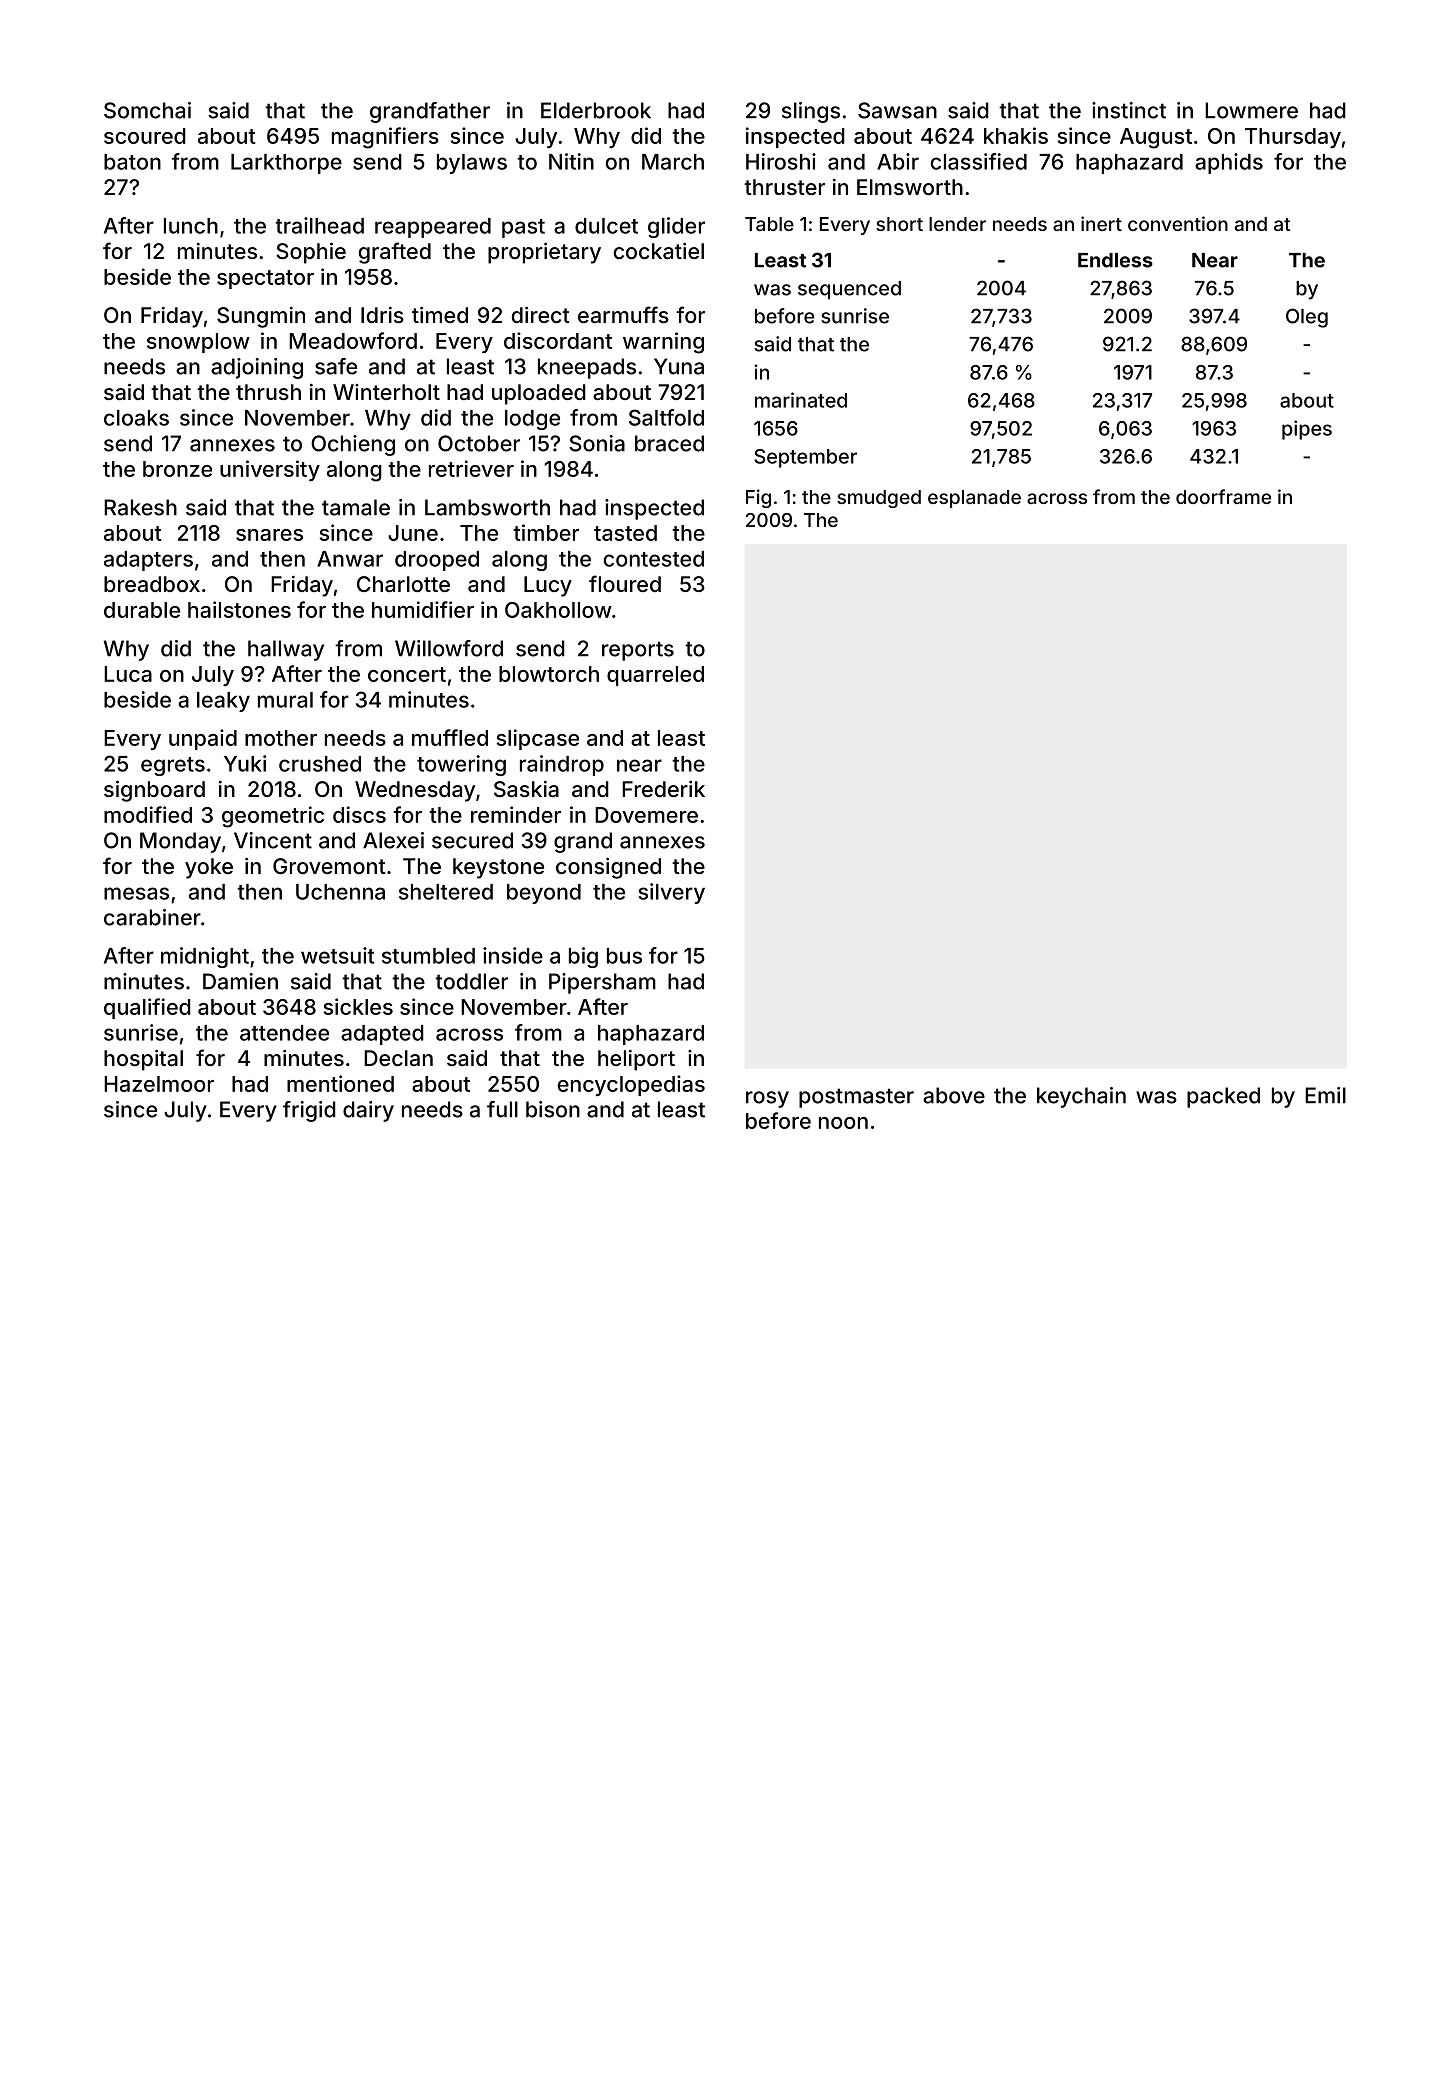 This page has height=2100, width=1450. I want to click on Elderbrook, so click(596, 110).
